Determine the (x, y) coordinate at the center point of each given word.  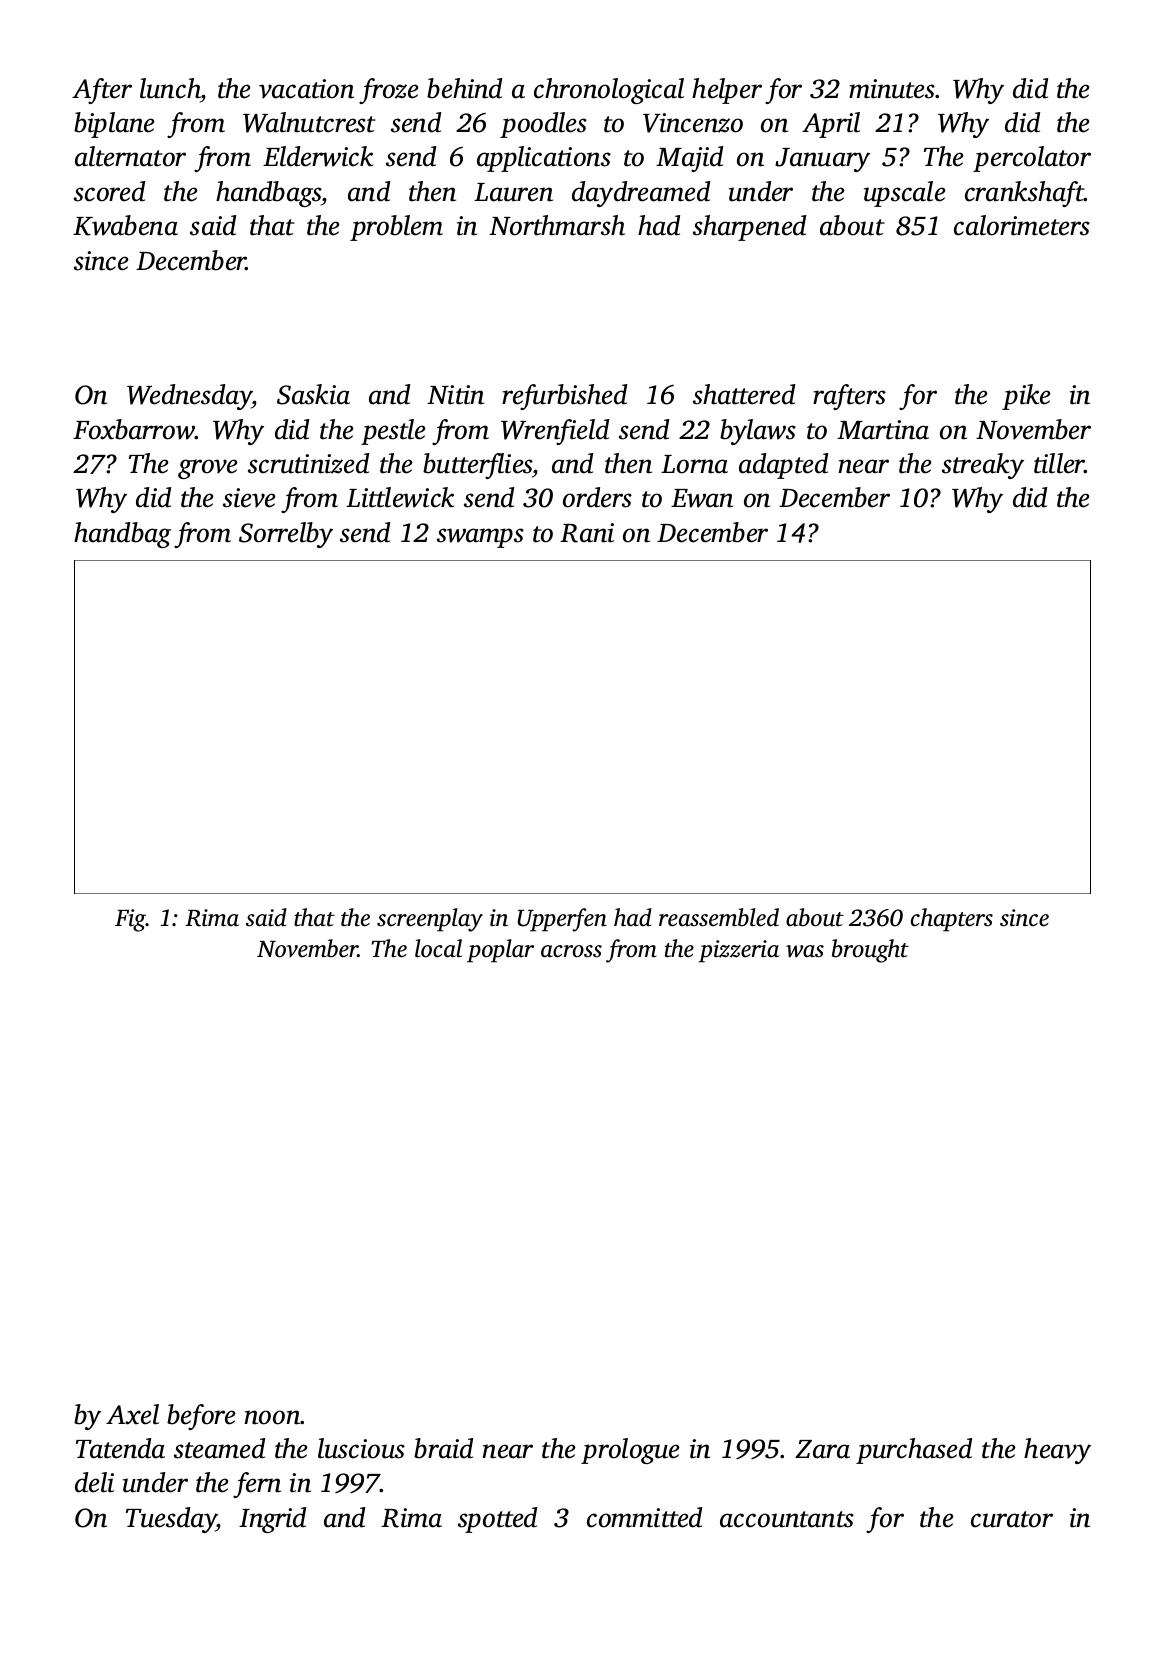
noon (272, 1417)
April (831, 125)
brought (870, 951)
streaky (983, 466)
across (571, 951)
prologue (630, 1451)
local (438, 948)
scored (109, 191)
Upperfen (562, 920)
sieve (249, 498)
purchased (914, 1451)
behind (464, 88)
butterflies (478, 466)
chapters (952, 920)
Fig (130, 920)
